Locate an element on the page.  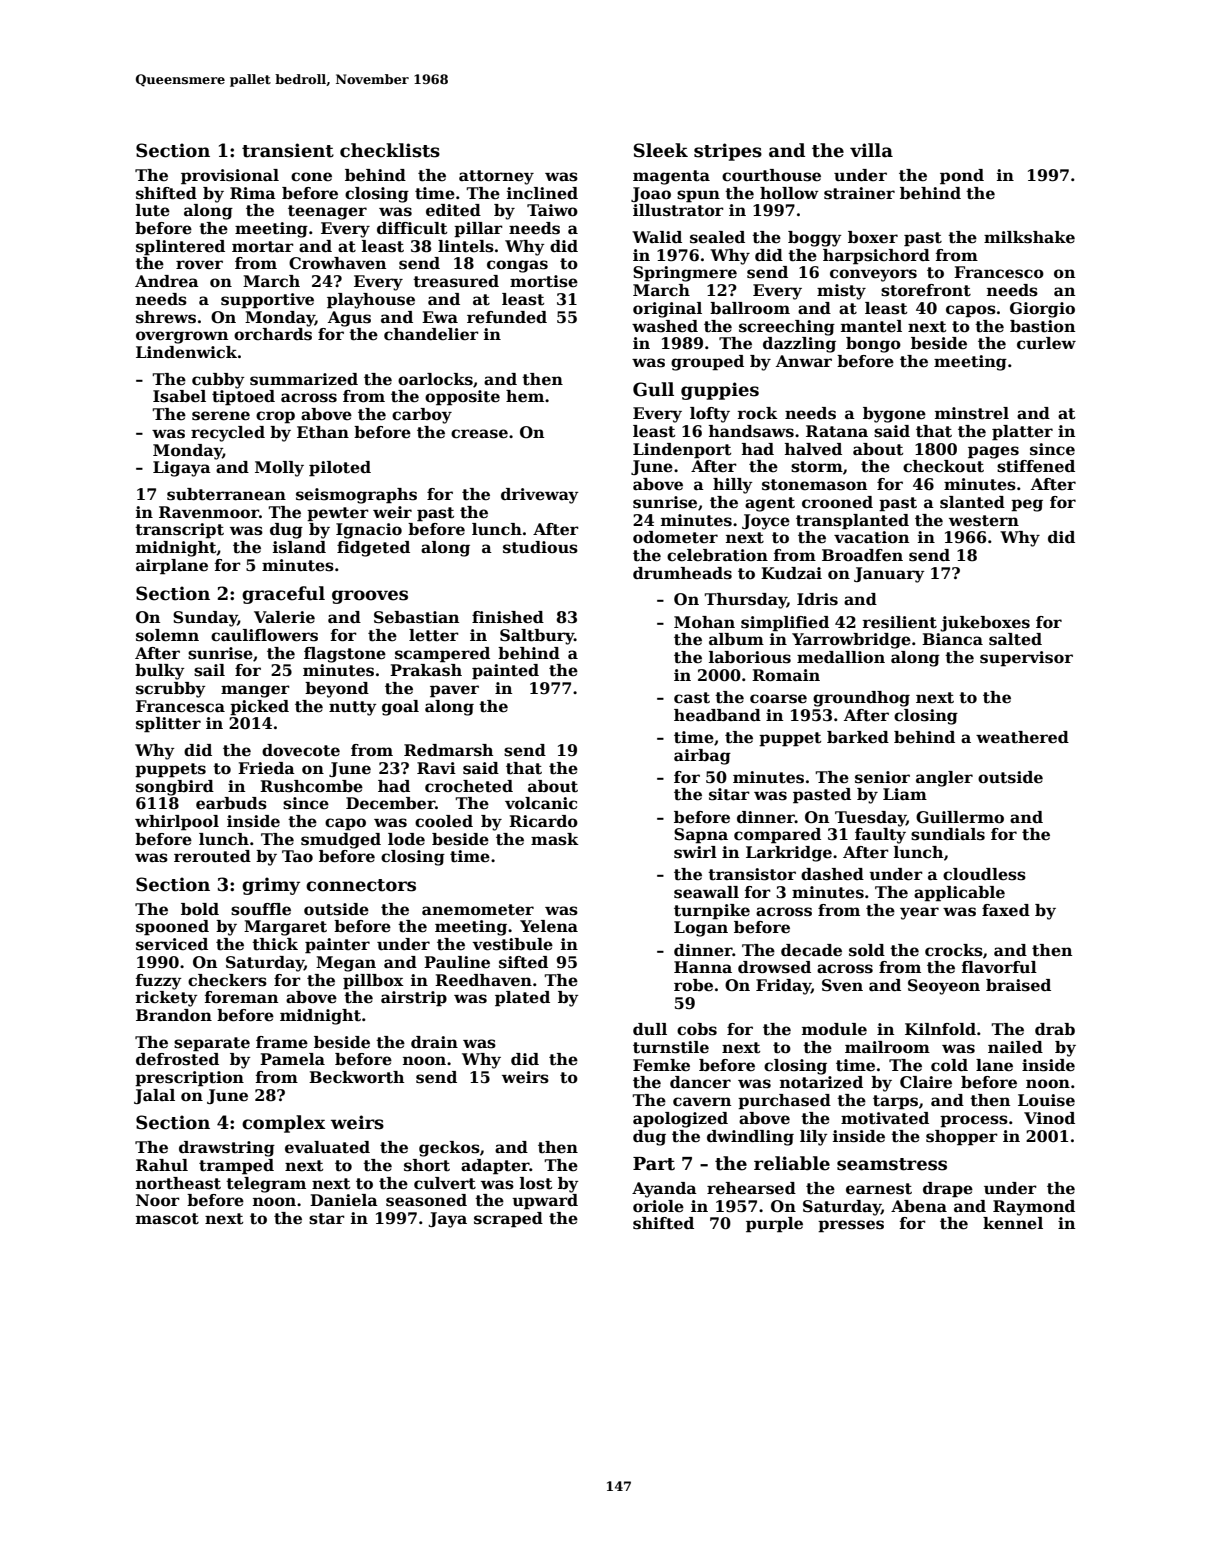
Gull is located at coordinates (653, 389).
